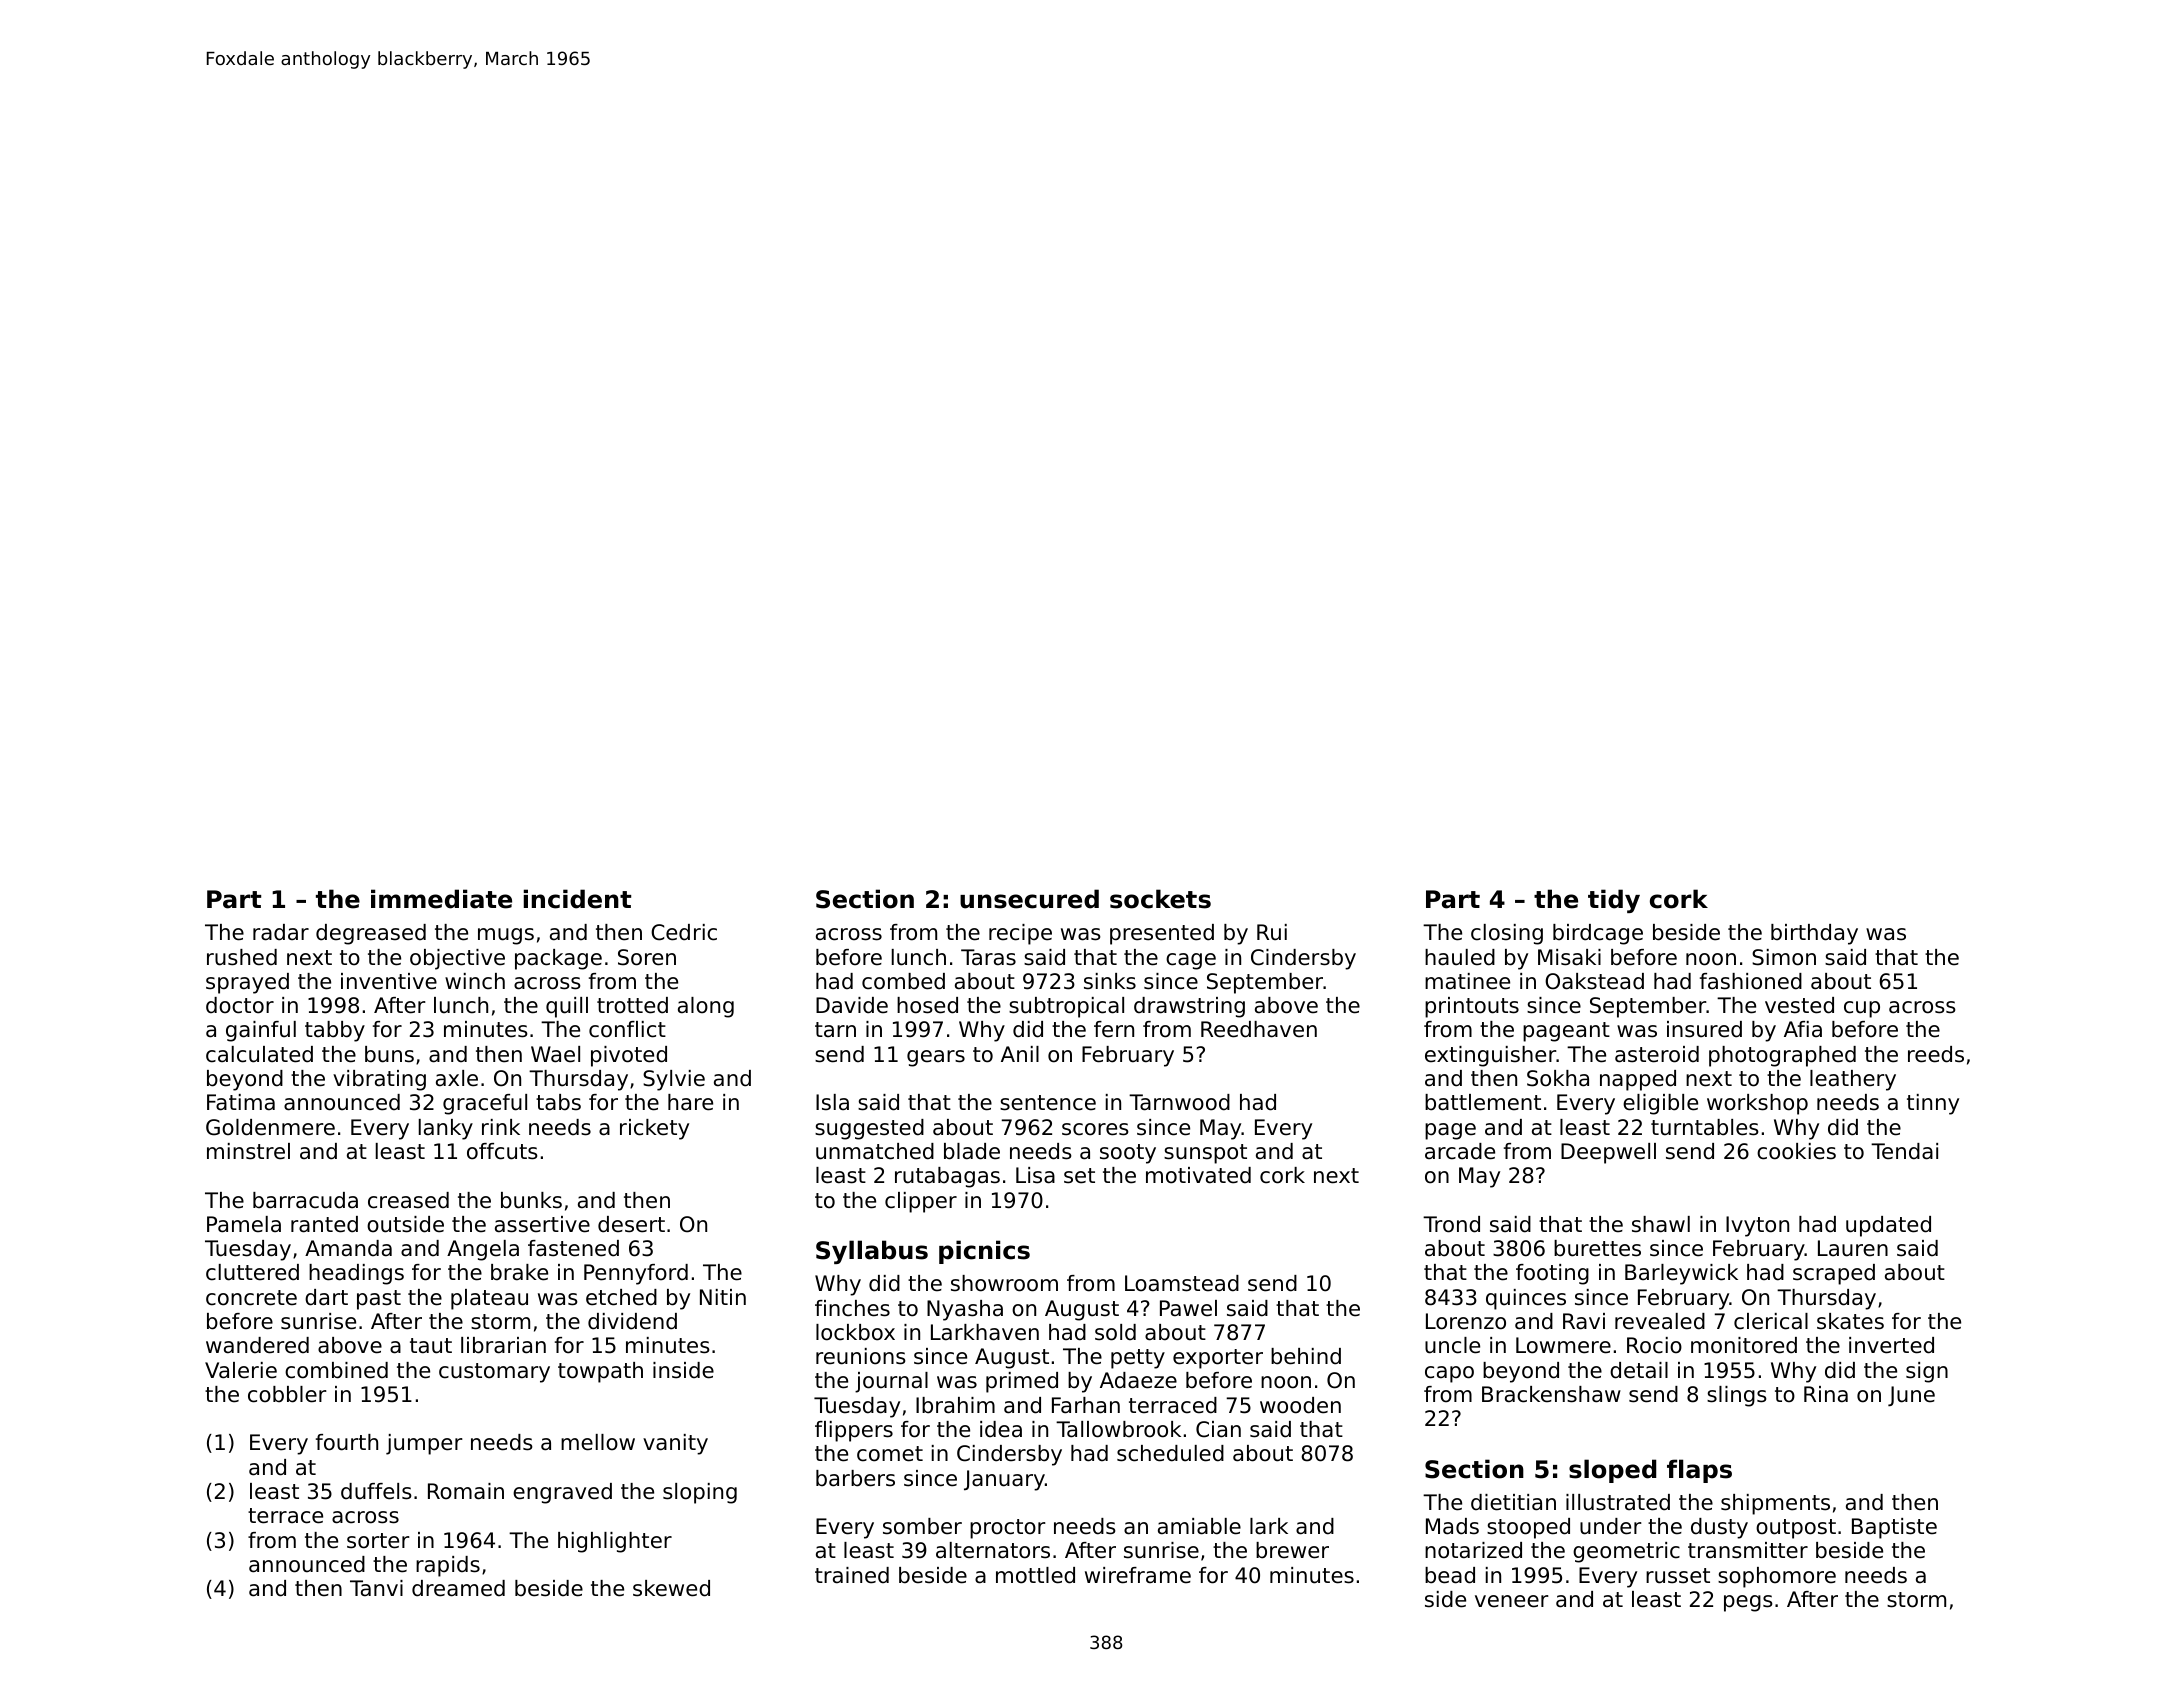 The image size is (2178, 1683). I want to click on Tanvi, so click(376, 1588).
